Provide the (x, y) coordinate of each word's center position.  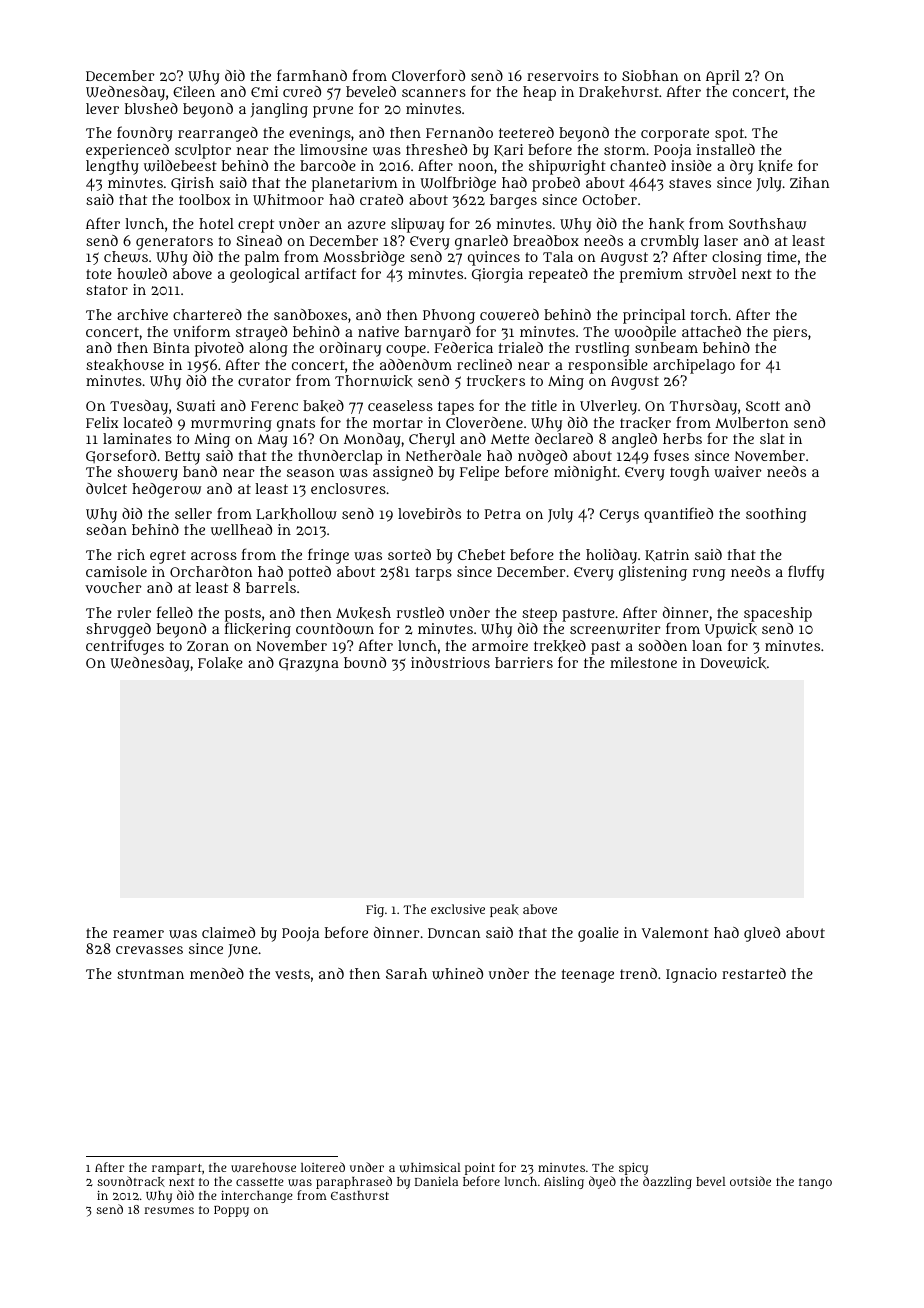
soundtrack (131, 1181)
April (723, 77)
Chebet (481, 554)
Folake (220, 663)
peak (504, 910)
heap (539, 93)
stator (107, 290)
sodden (662, 645)
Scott (763, 406)
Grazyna (309, 665)
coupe (406, 351)
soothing (776, 515)
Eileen (194, 91)
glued (762, 934)
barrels (271, 587)
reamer (138, 934)
